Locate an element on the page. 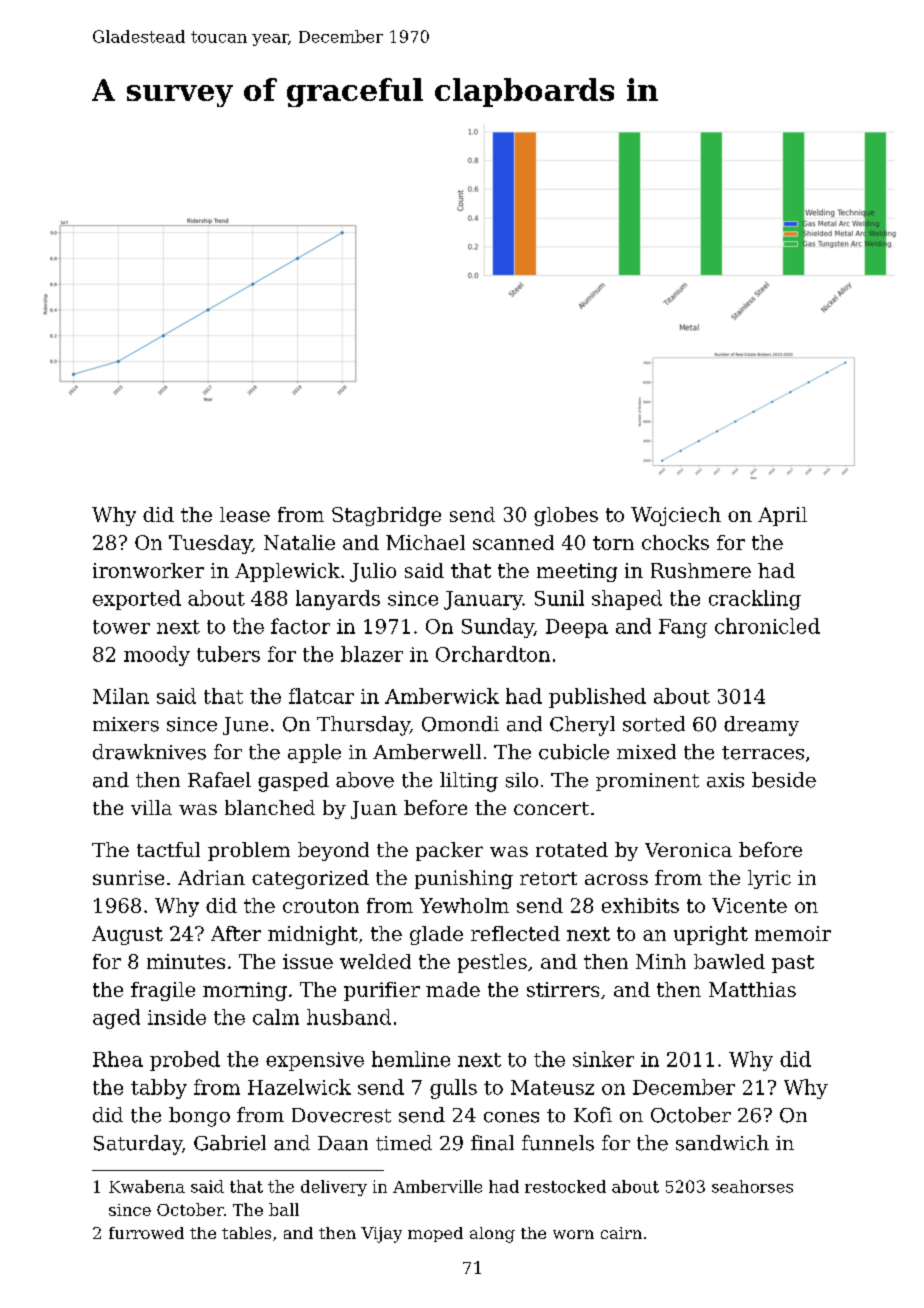  Kofi is located at coordinates (593, 1115).
